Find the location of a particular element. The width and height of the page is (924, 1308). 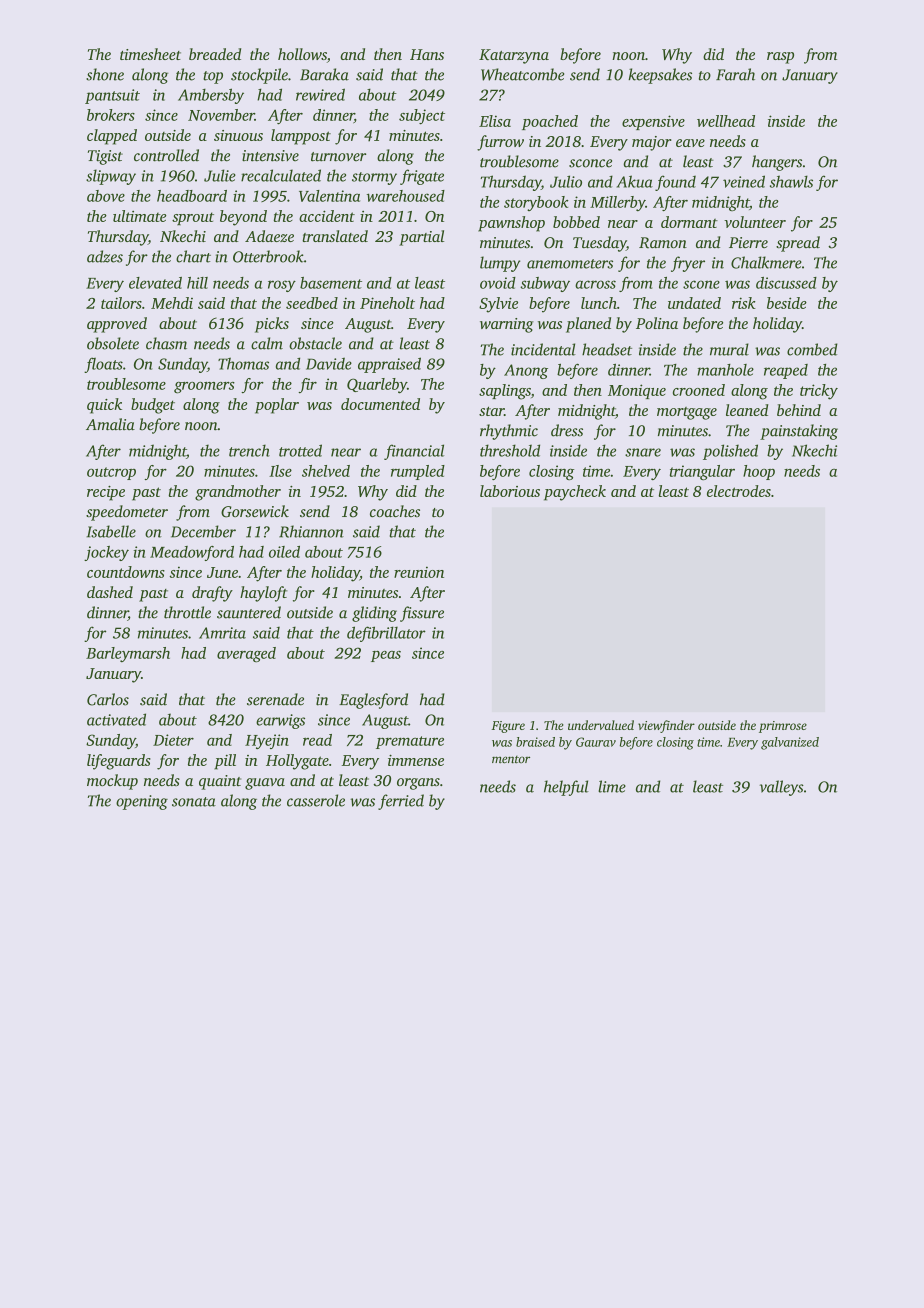

storybook is located at coordinates (536, 203).
